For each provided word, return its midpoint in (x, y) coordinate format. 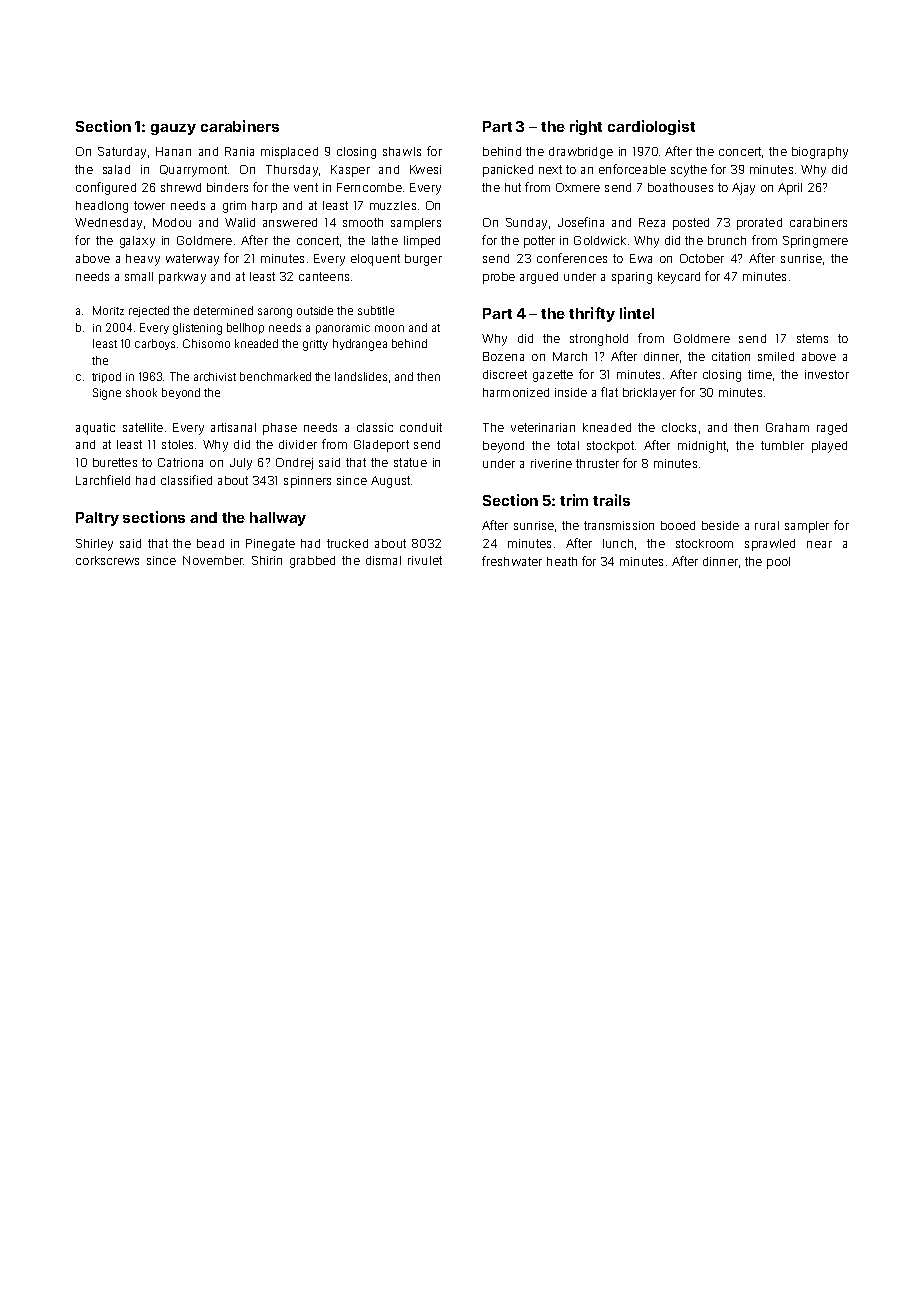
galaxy (137, 242)
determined (223, 310)
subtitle (376, 310)
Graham (787, 427)
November (213, 560)
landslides (361, 376)
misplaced (289, 153)
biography (820, 153)
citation (731, 356)
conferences (572, 258)
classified (186, 480)
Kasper (350, 171)
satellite (143, 427)
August (390, 482)
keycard (679, 278)
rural (767, 525)
